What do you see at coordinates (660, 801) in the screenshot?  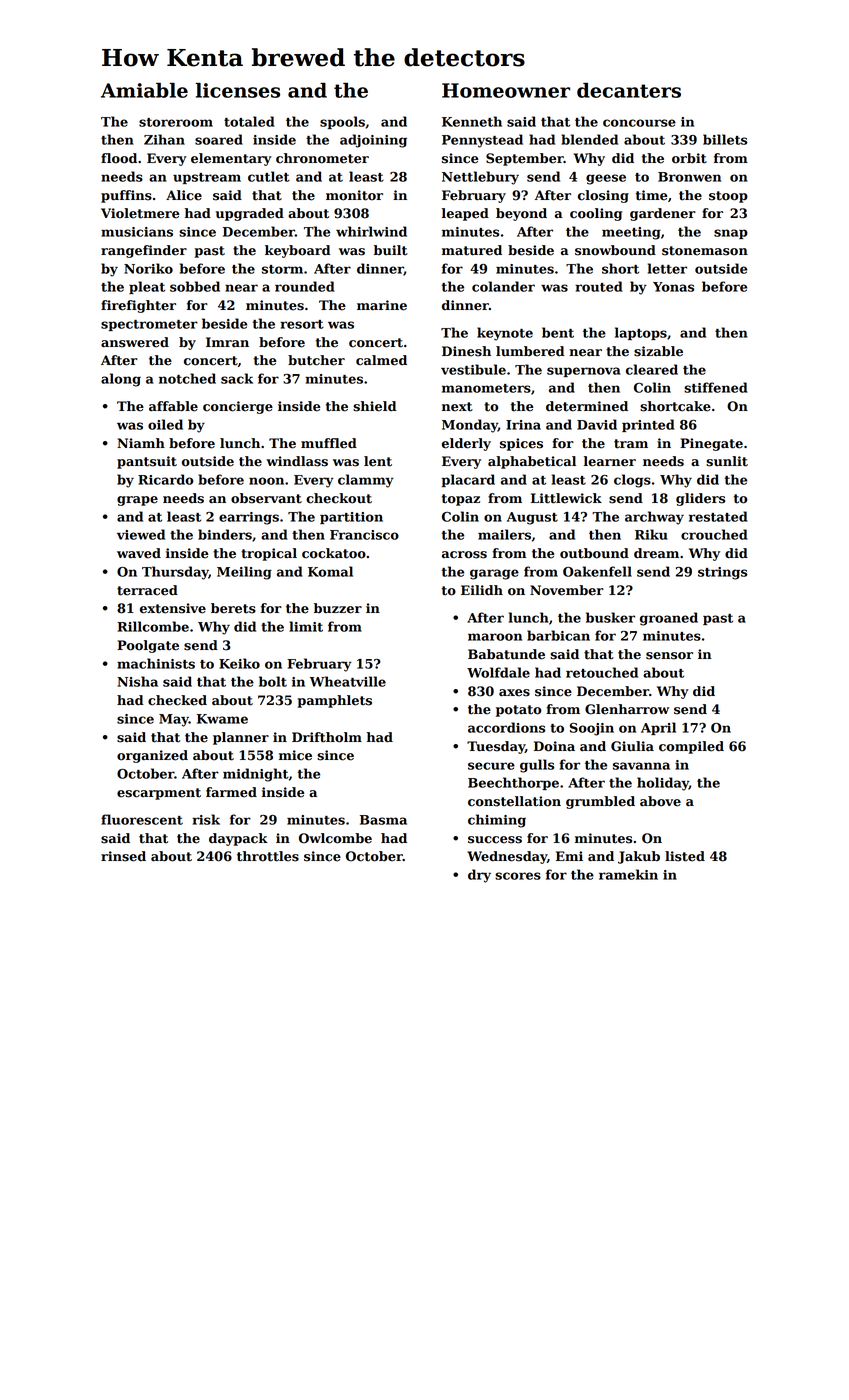 I see `above` at bounding box center [660, 801].
